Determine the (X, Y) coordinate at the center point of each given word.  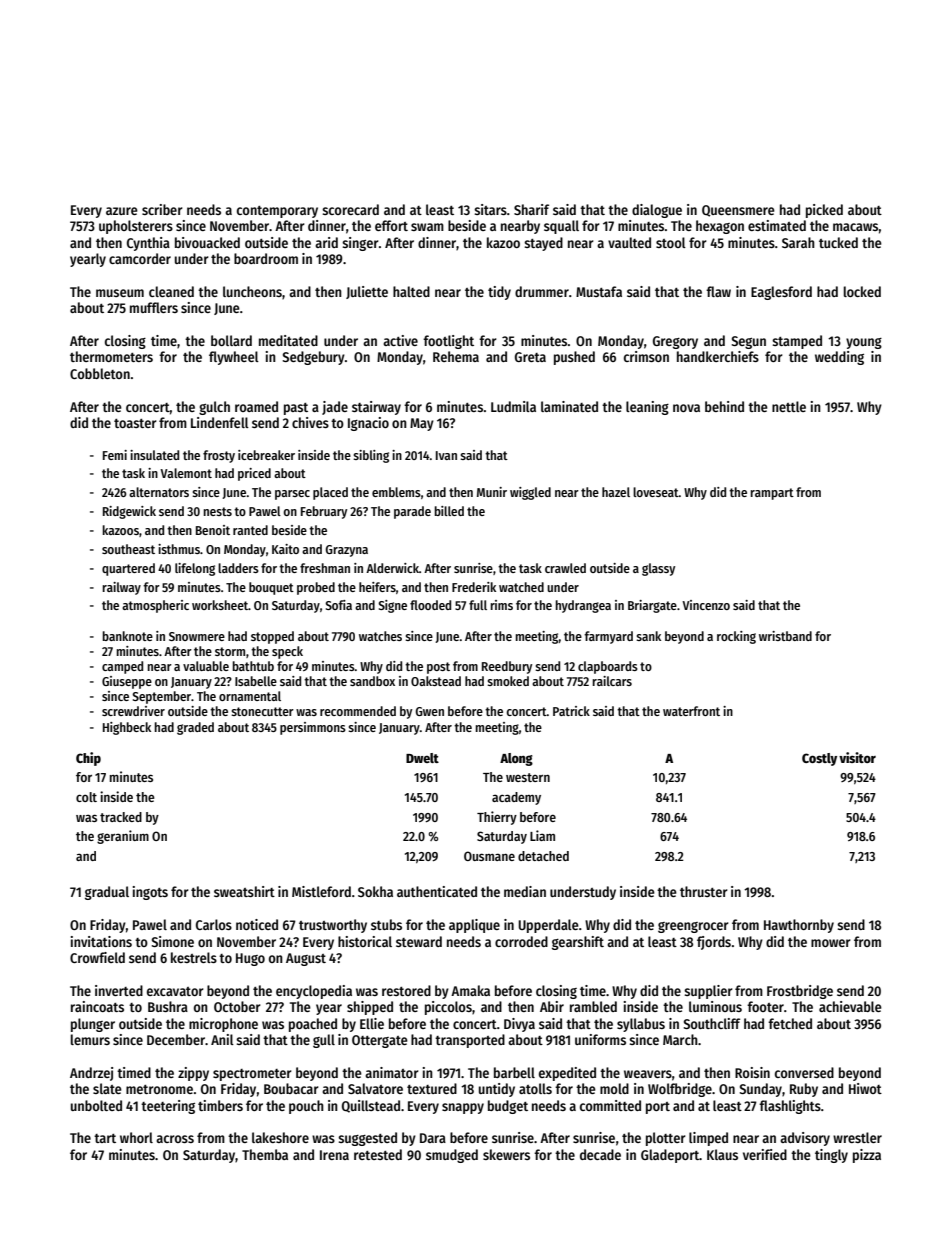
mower (831, 943)
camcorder (140, 258)
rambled (593, 1006)
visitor (857, 757)
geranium (123, 837)
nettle (789, 406)
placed (330, 493)
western (528, 777)
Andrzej (91, 1074)
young (864, 343)
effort (391, 225)
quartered (128, 569)
